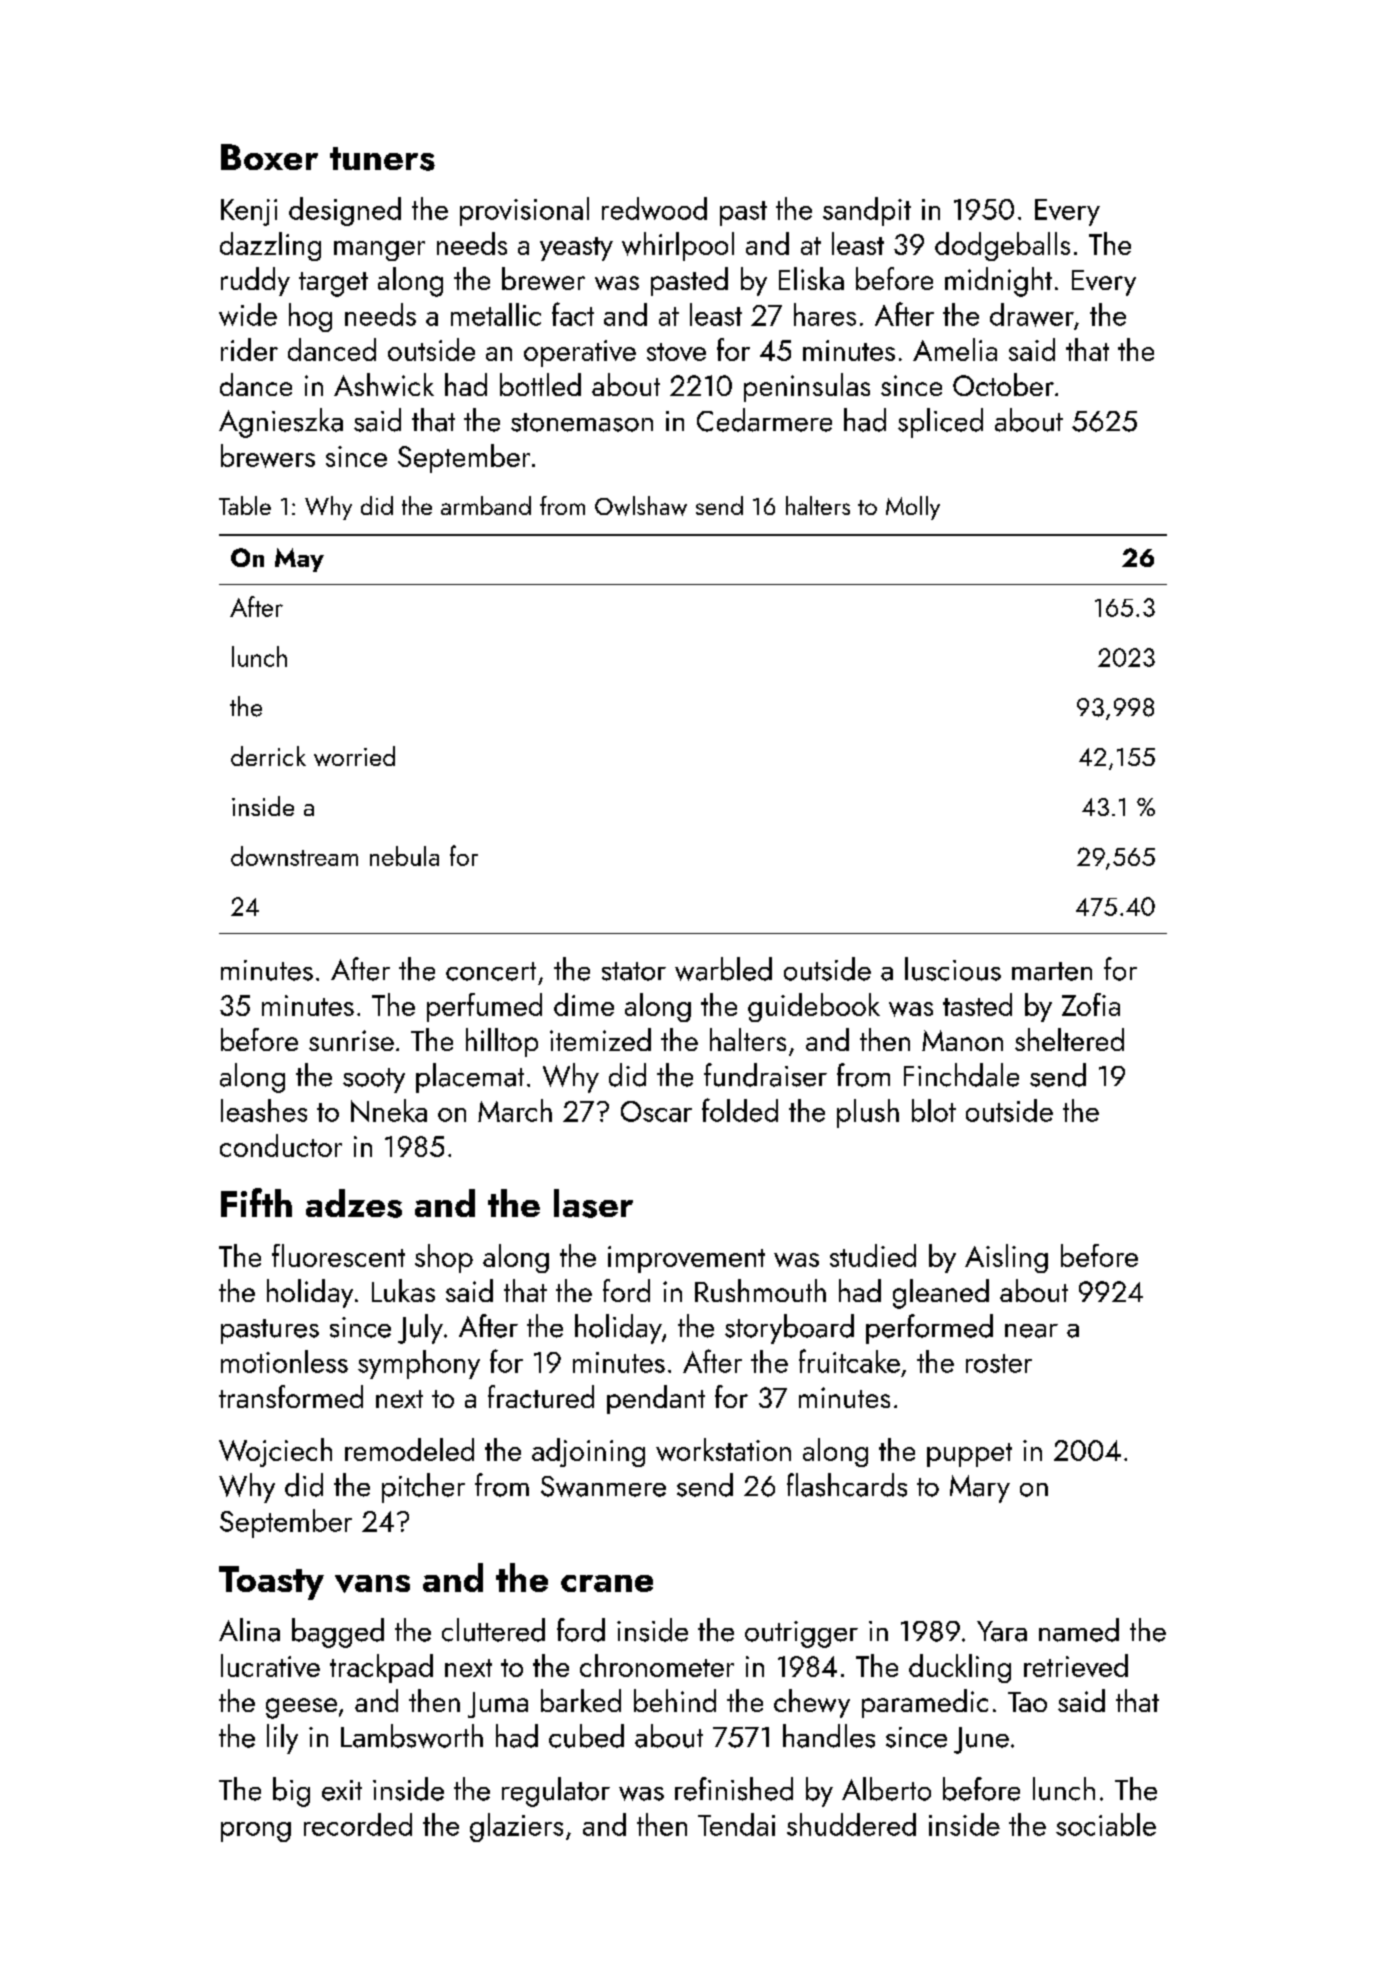 This page has height=1969, width=1386. What do you see at coordinates (847, 1485) in the page?
I see `flashcards` at bounding box center [847, 1485].
